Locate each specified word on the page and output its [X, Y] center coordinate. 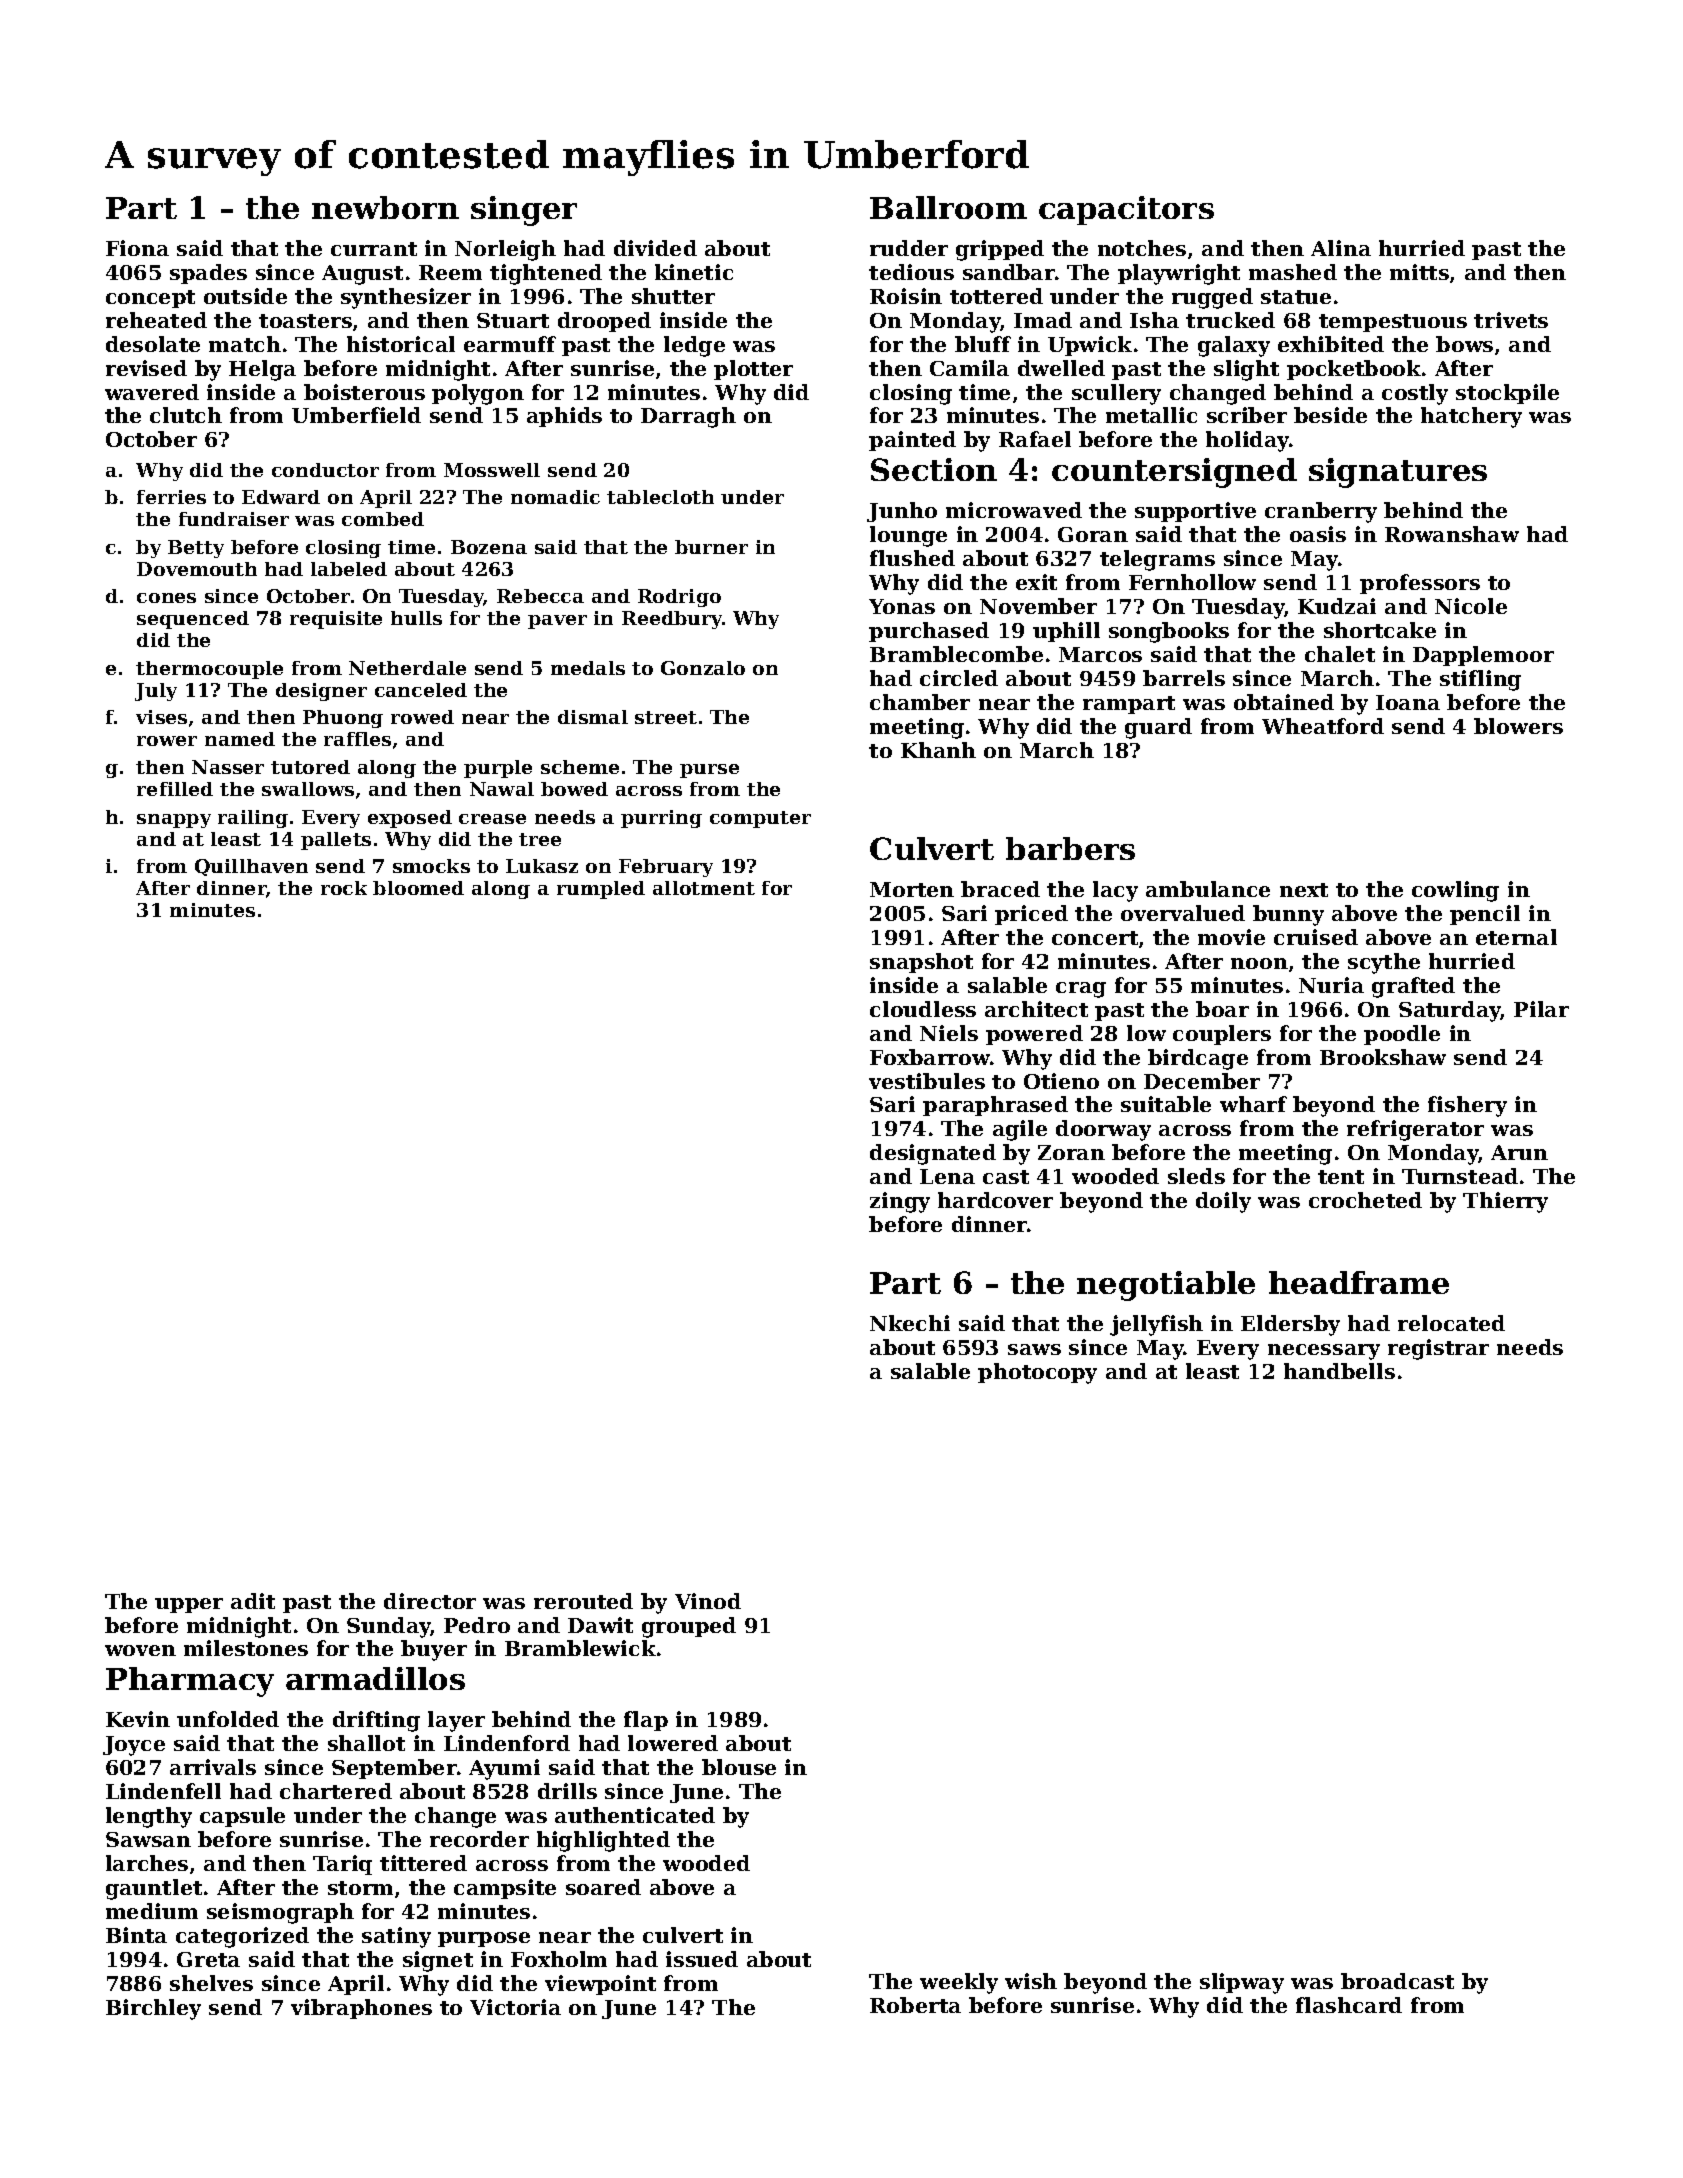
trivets [1511, 320]
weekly [959, 1983]
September [394, 1769]
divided [655, 248]
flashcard [1349, 2005]
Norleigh [505, 250]
